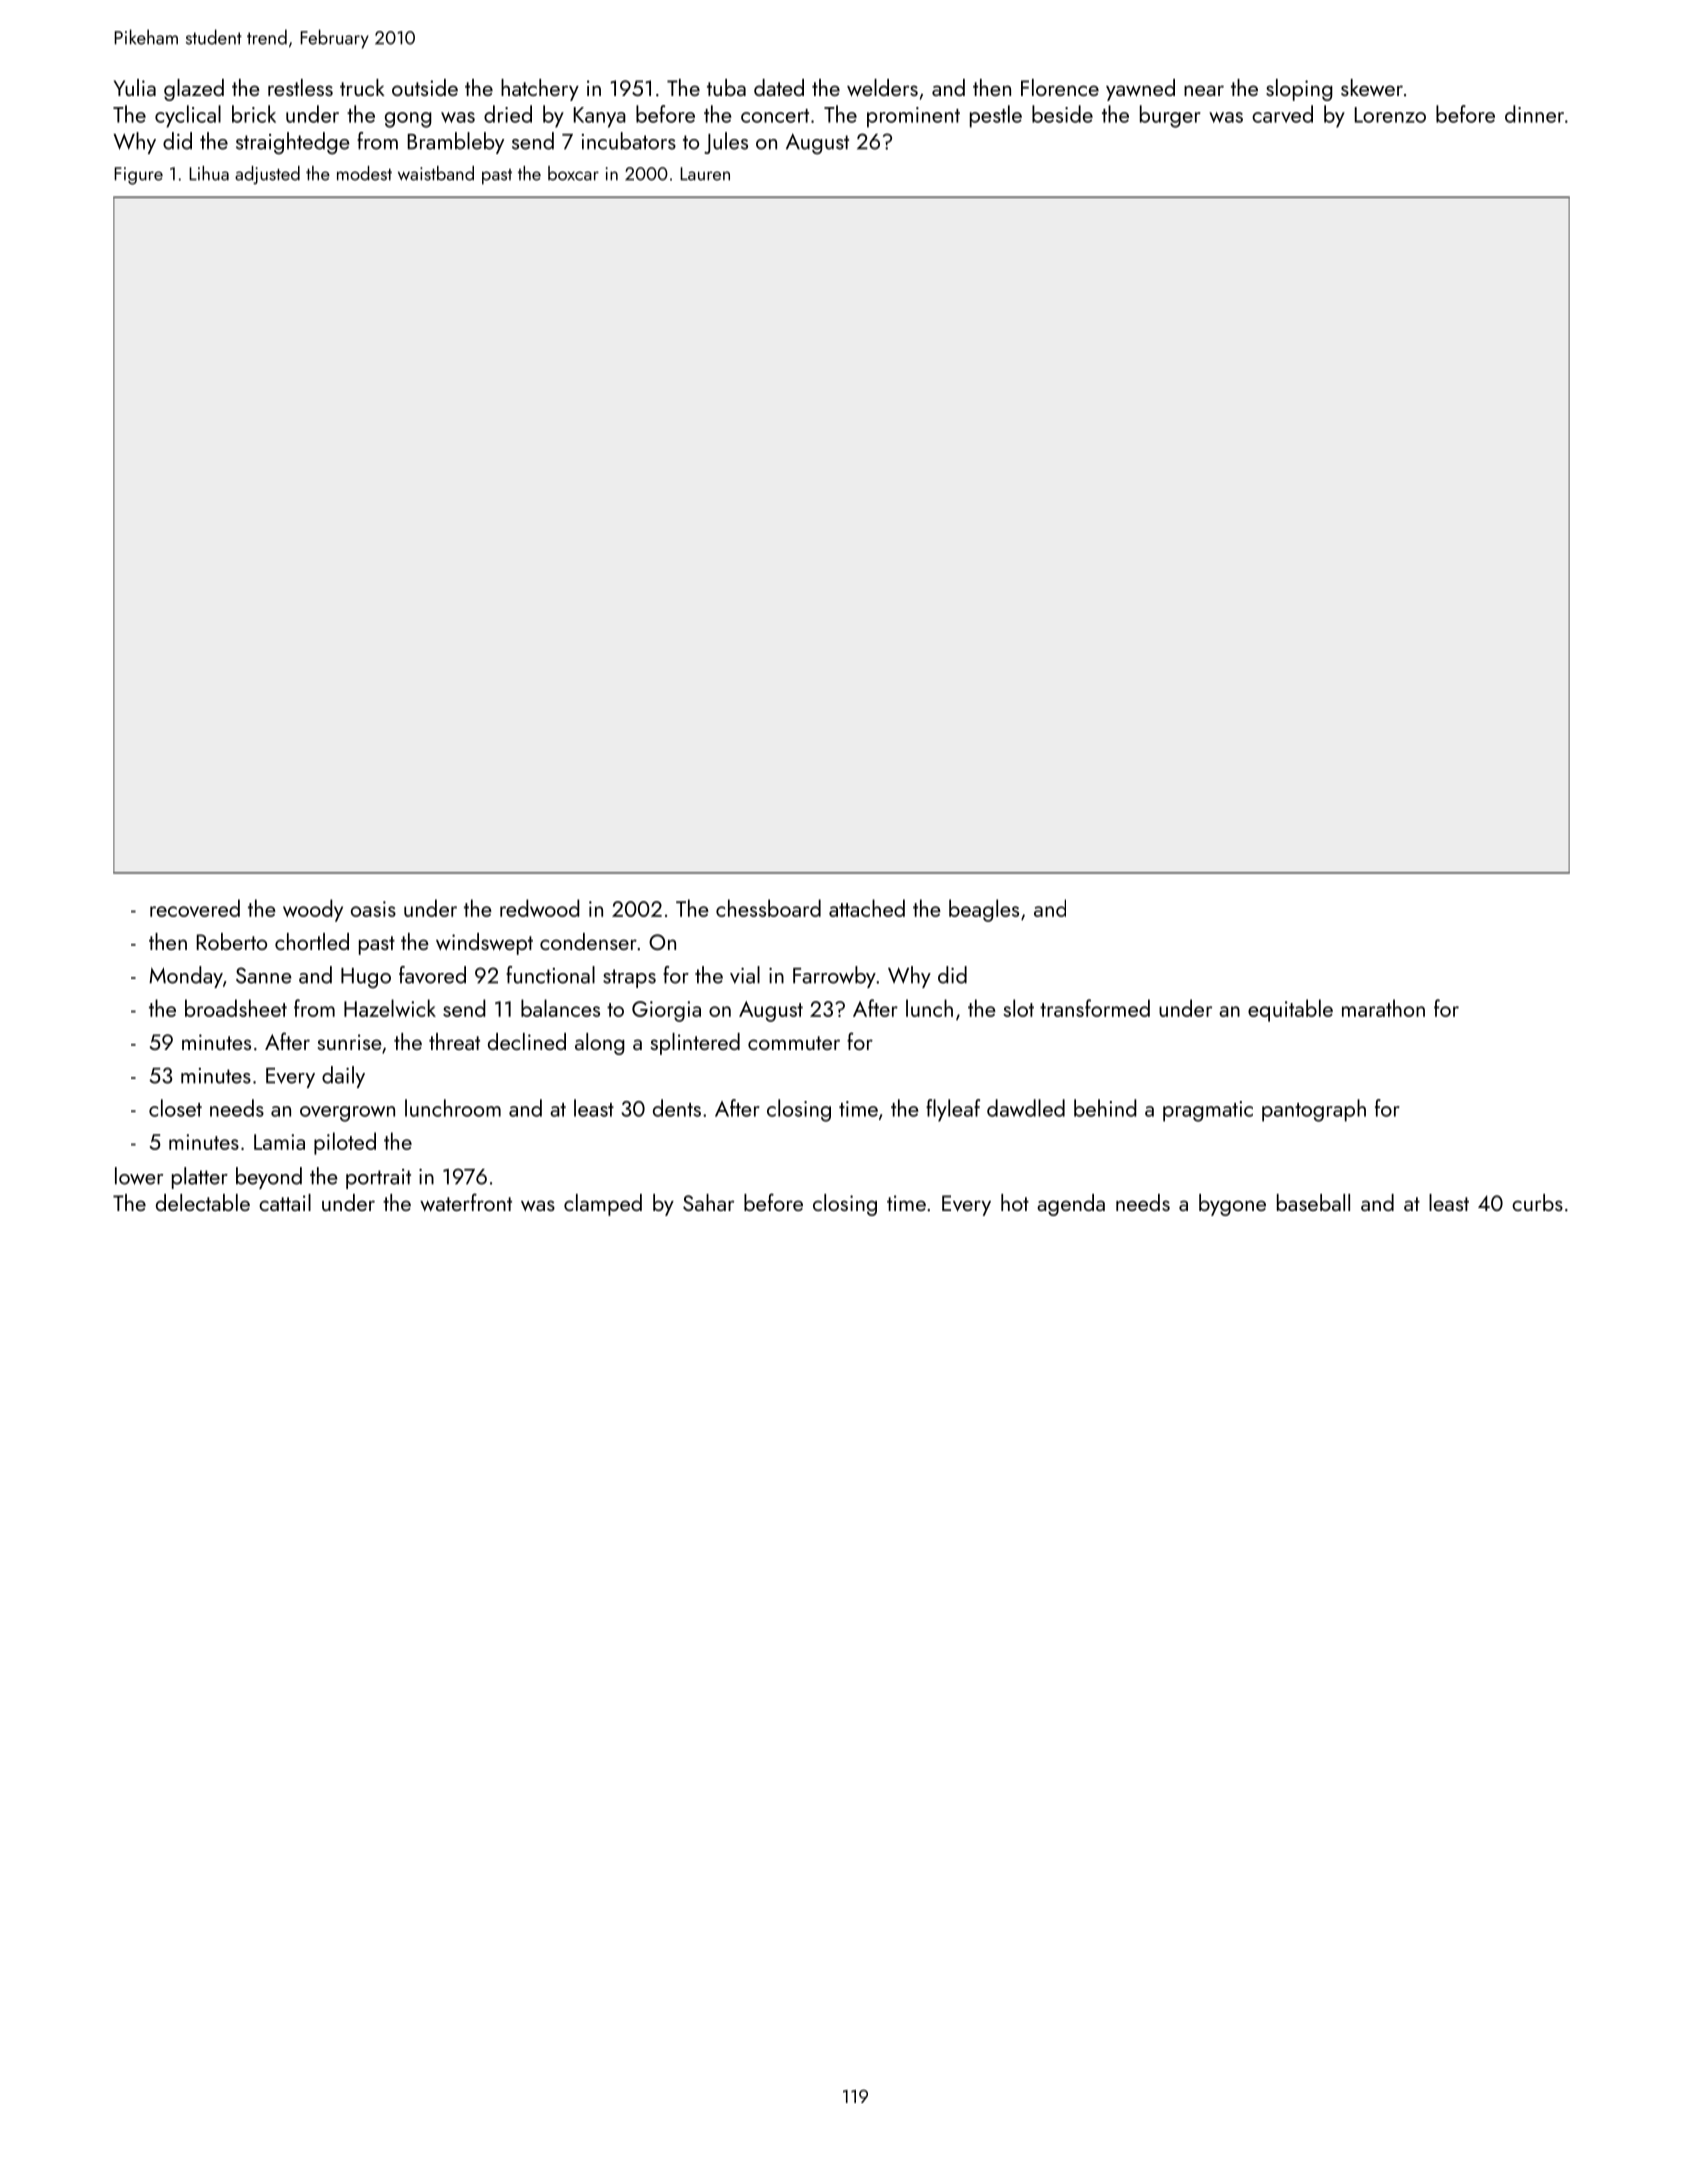 This page has height=2178, width=1683. What do you see at coordinates (456, 143) in the page?
I see `Brambleby` at bounding box center [456, 143].
